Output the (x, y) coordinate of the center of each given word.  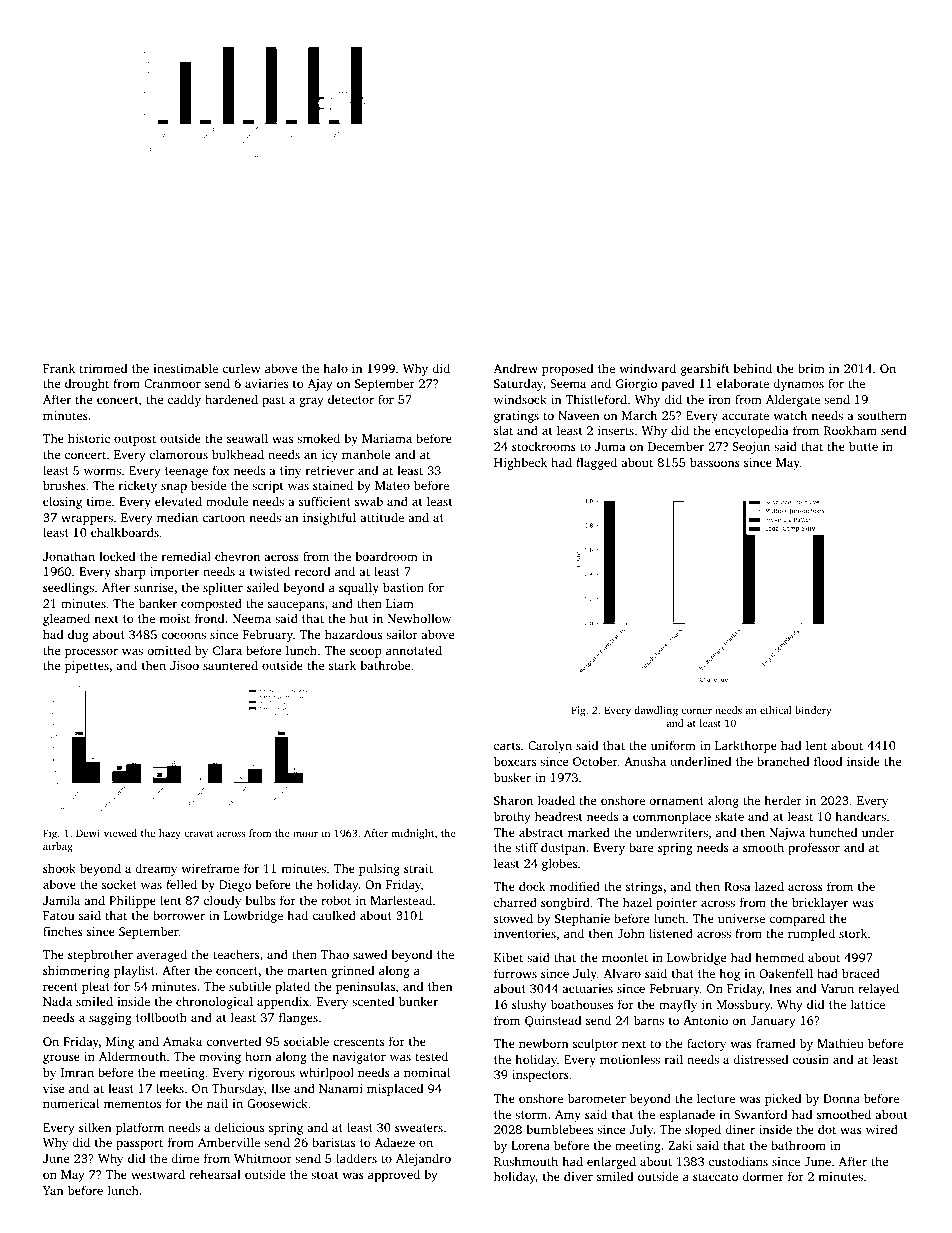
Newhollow (419, 618)
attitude (382, 517)
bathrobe (385, 665)
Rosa (737, 886)
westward (158, 1174)
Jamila (61, 900)
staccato (715, 1177)
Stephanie (582, 919)
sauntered (230, 665)
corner (696, 711)
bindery (813, 711)
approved (394, 1175)
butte (863, 446)
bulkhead (238, 454)
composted (211, 604)
